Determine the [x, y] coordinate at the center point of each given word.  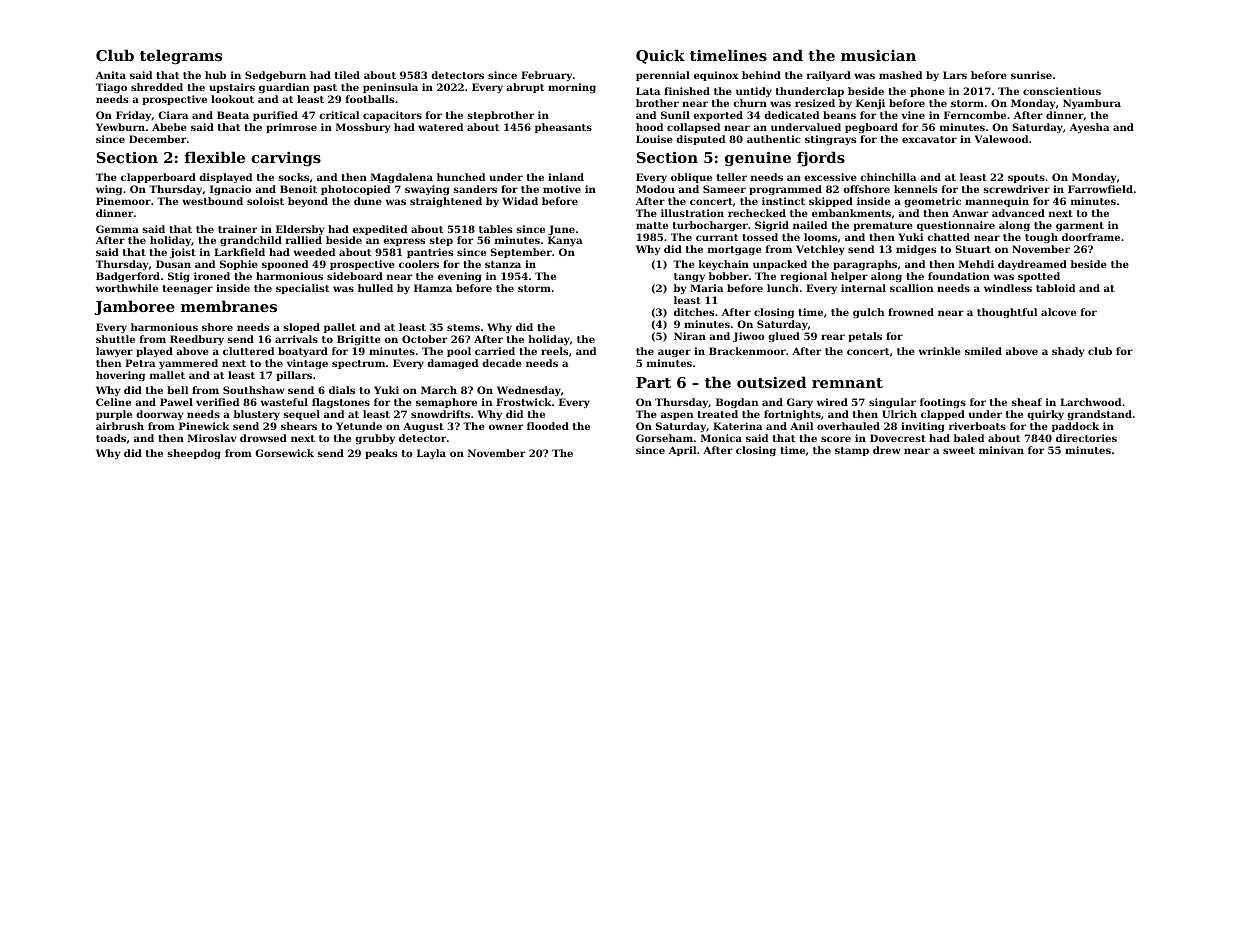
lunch [783, 288]
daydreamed [1032, 265]
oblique [691, 178]
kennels [915, 189]
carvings [286, 159]
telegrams [181, 57]
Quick [660, 56]
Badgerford [128, 277]
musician [878, 55]
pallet [340, 328]
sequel [301, 415]
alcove [1058, 312]
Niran [690, 336]
